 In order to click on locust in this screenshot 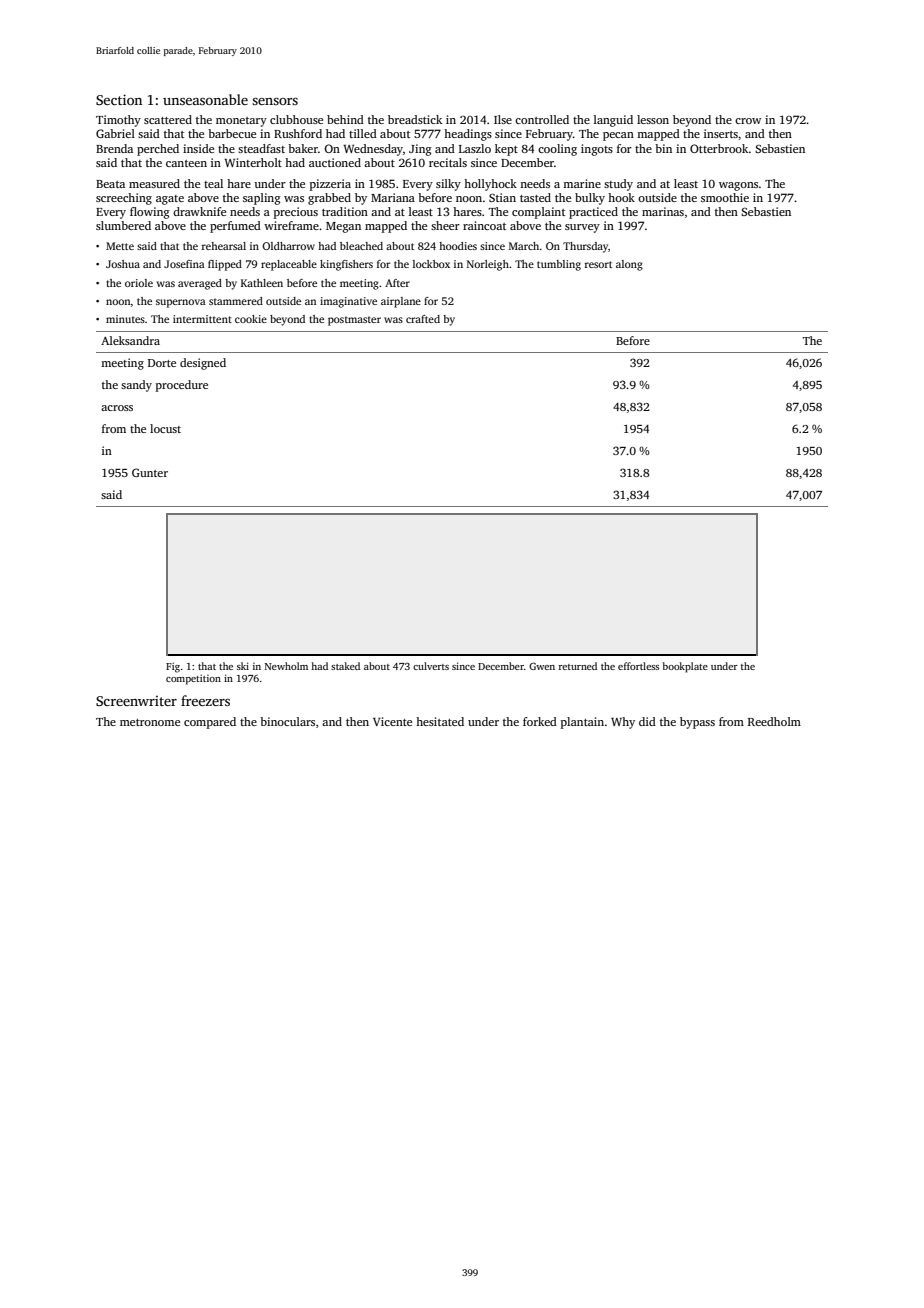, I will do `click(165, 428)`.
